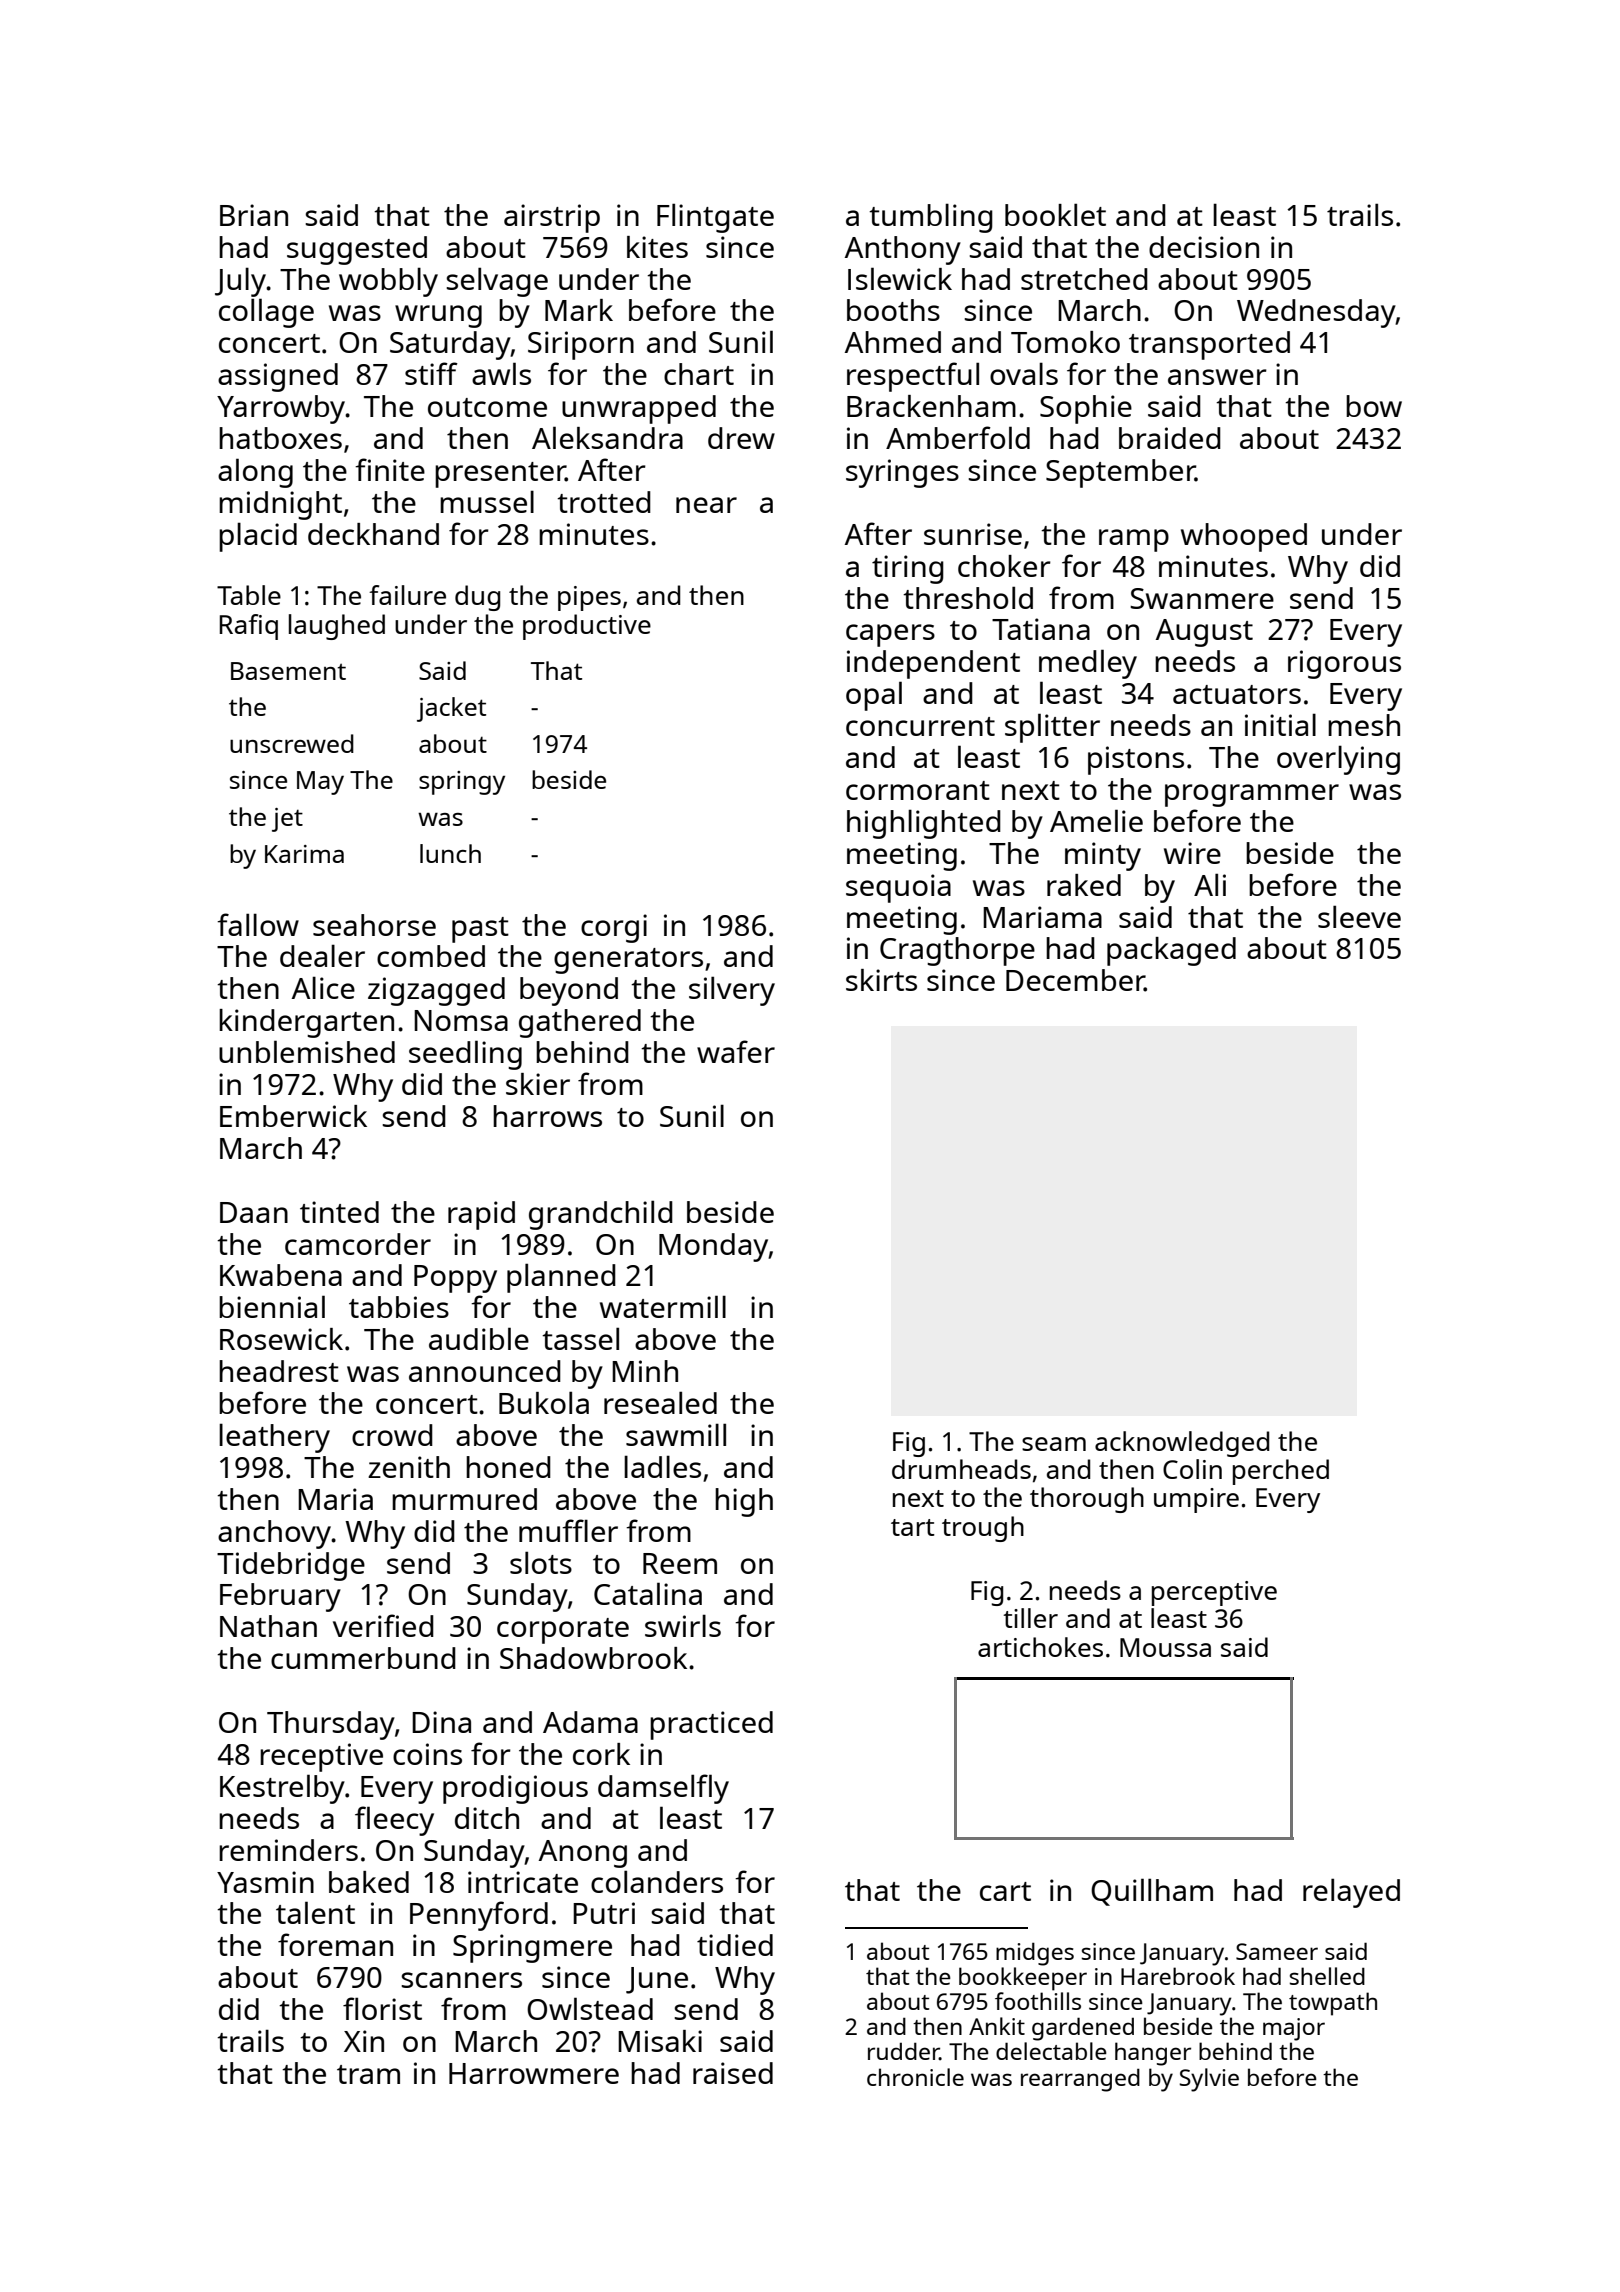 The width and height of the image is (1620, 2292). Describe the element at coordinates (568, 1530) in the image. I see `muffler` at that location.
